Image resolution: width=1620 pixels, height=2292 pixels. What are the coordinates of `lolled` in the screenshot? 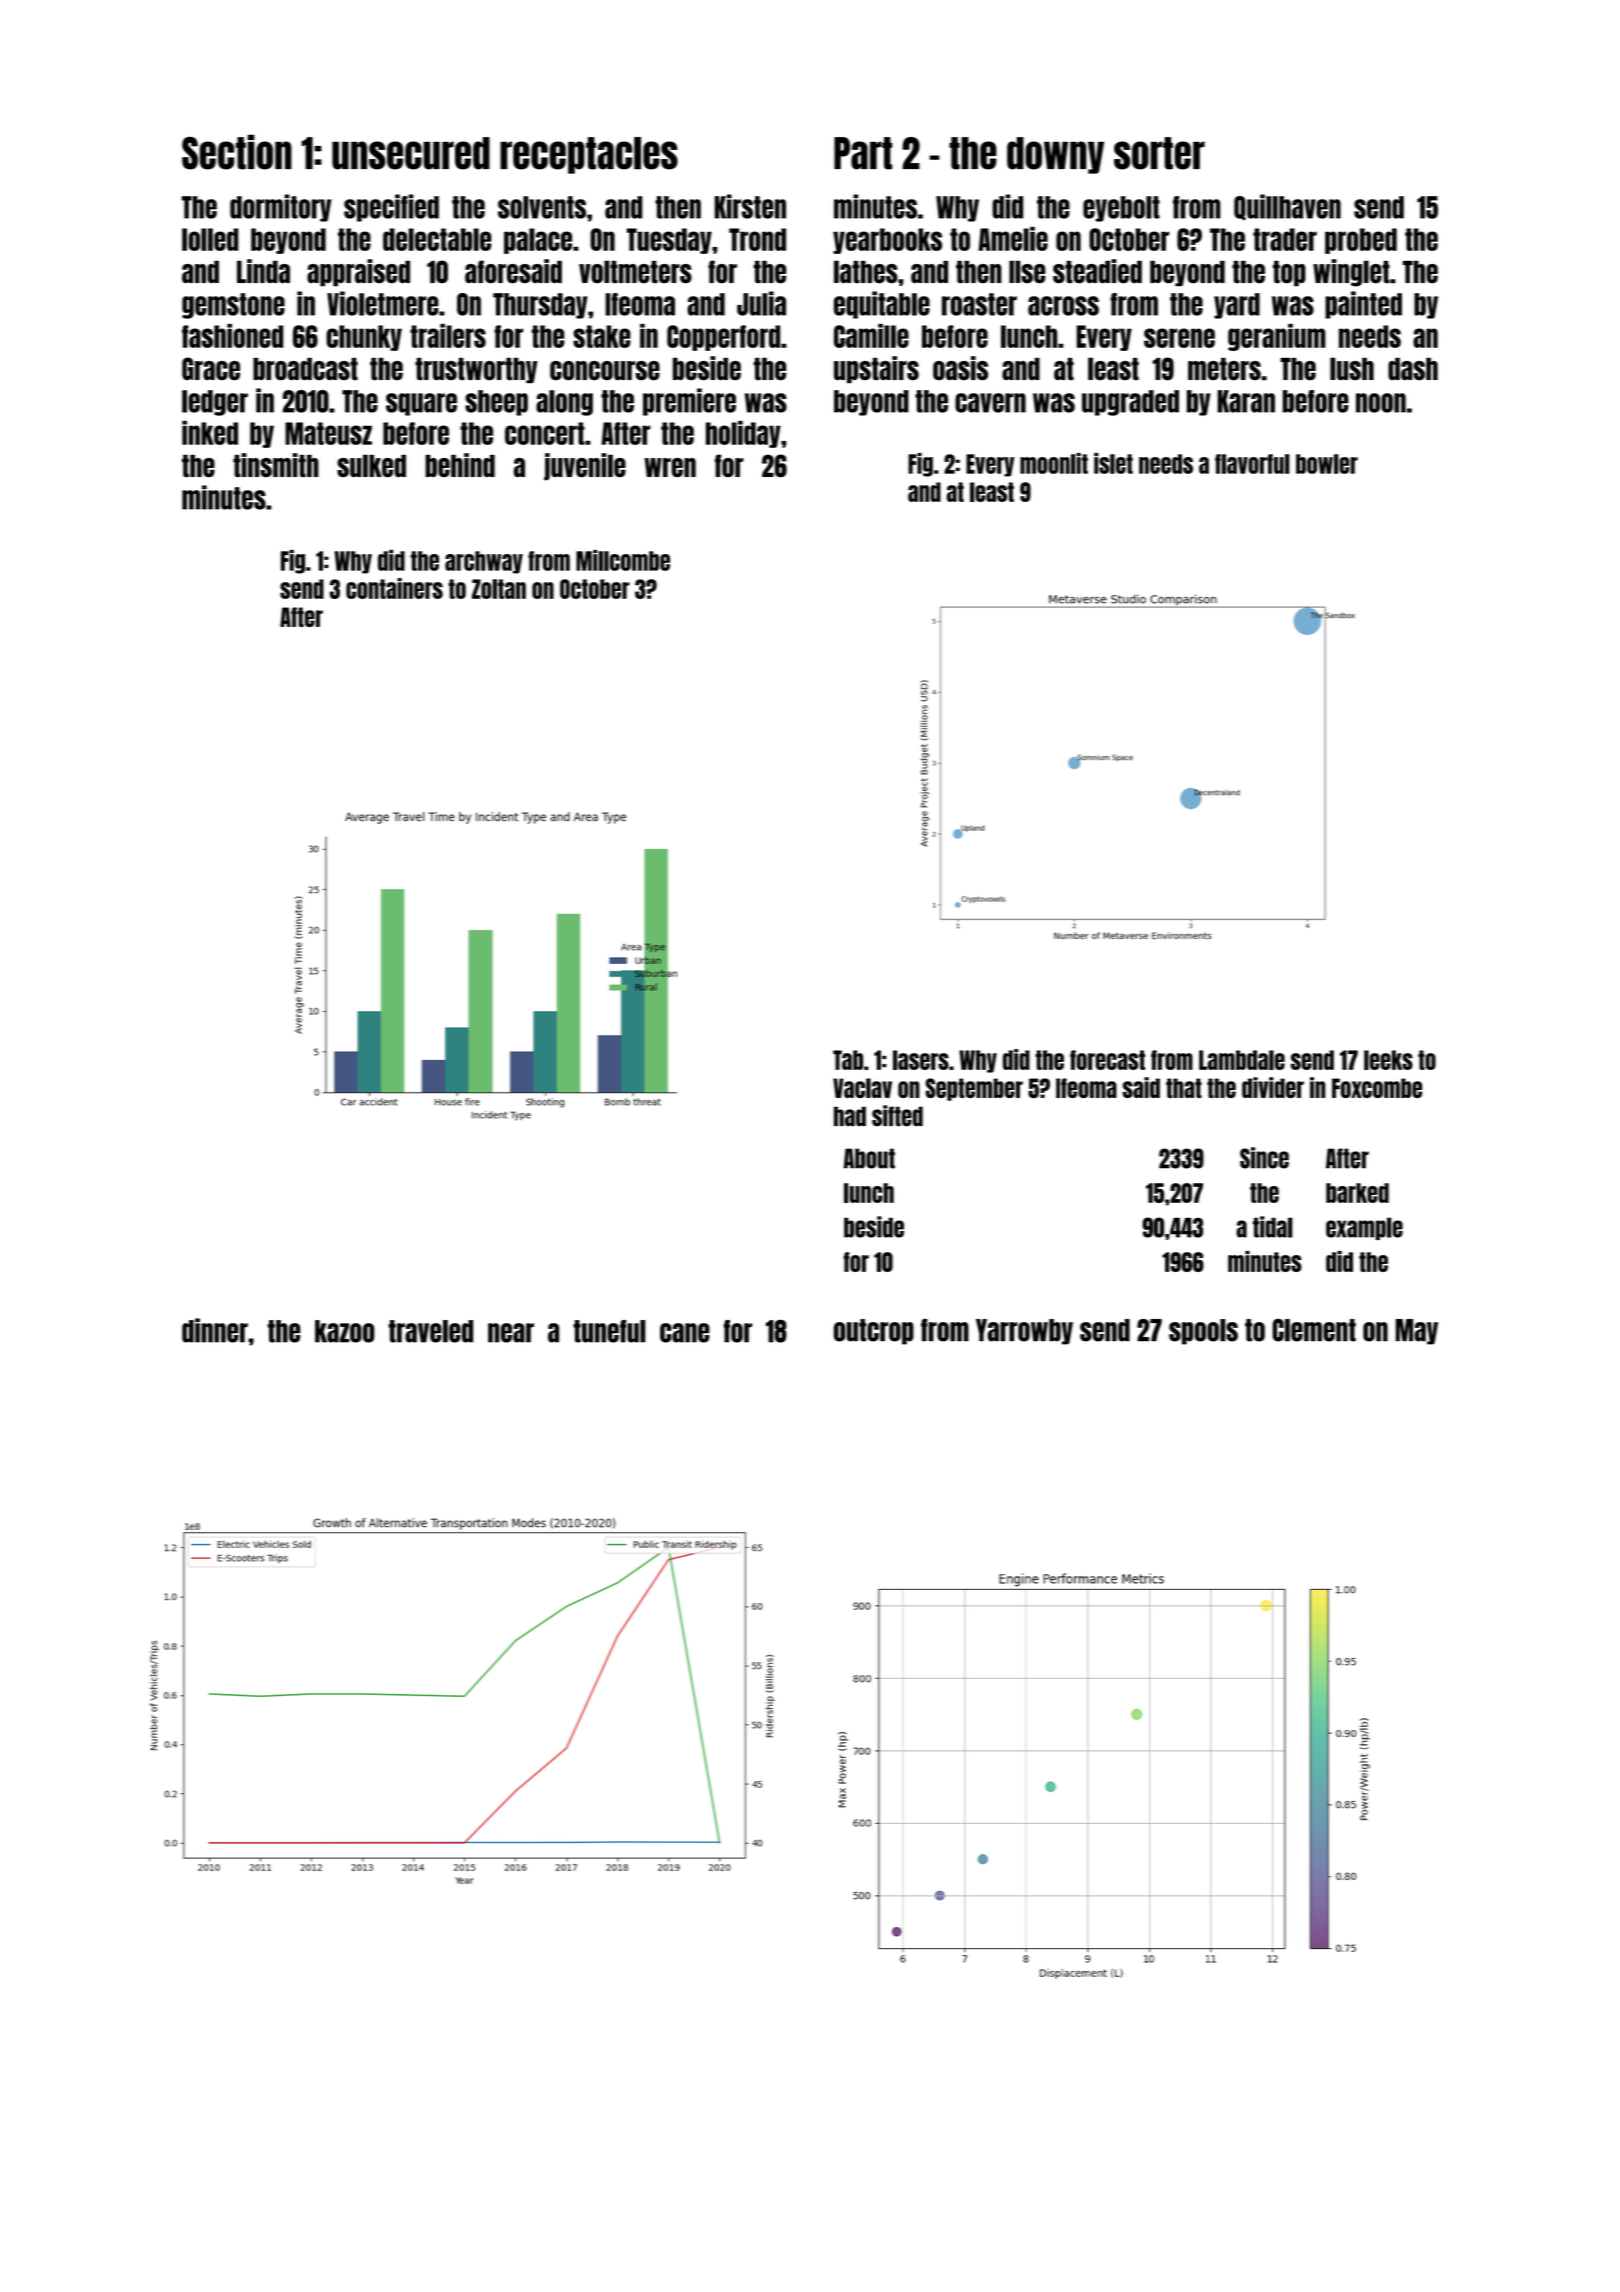 It's located at (210, 239).
